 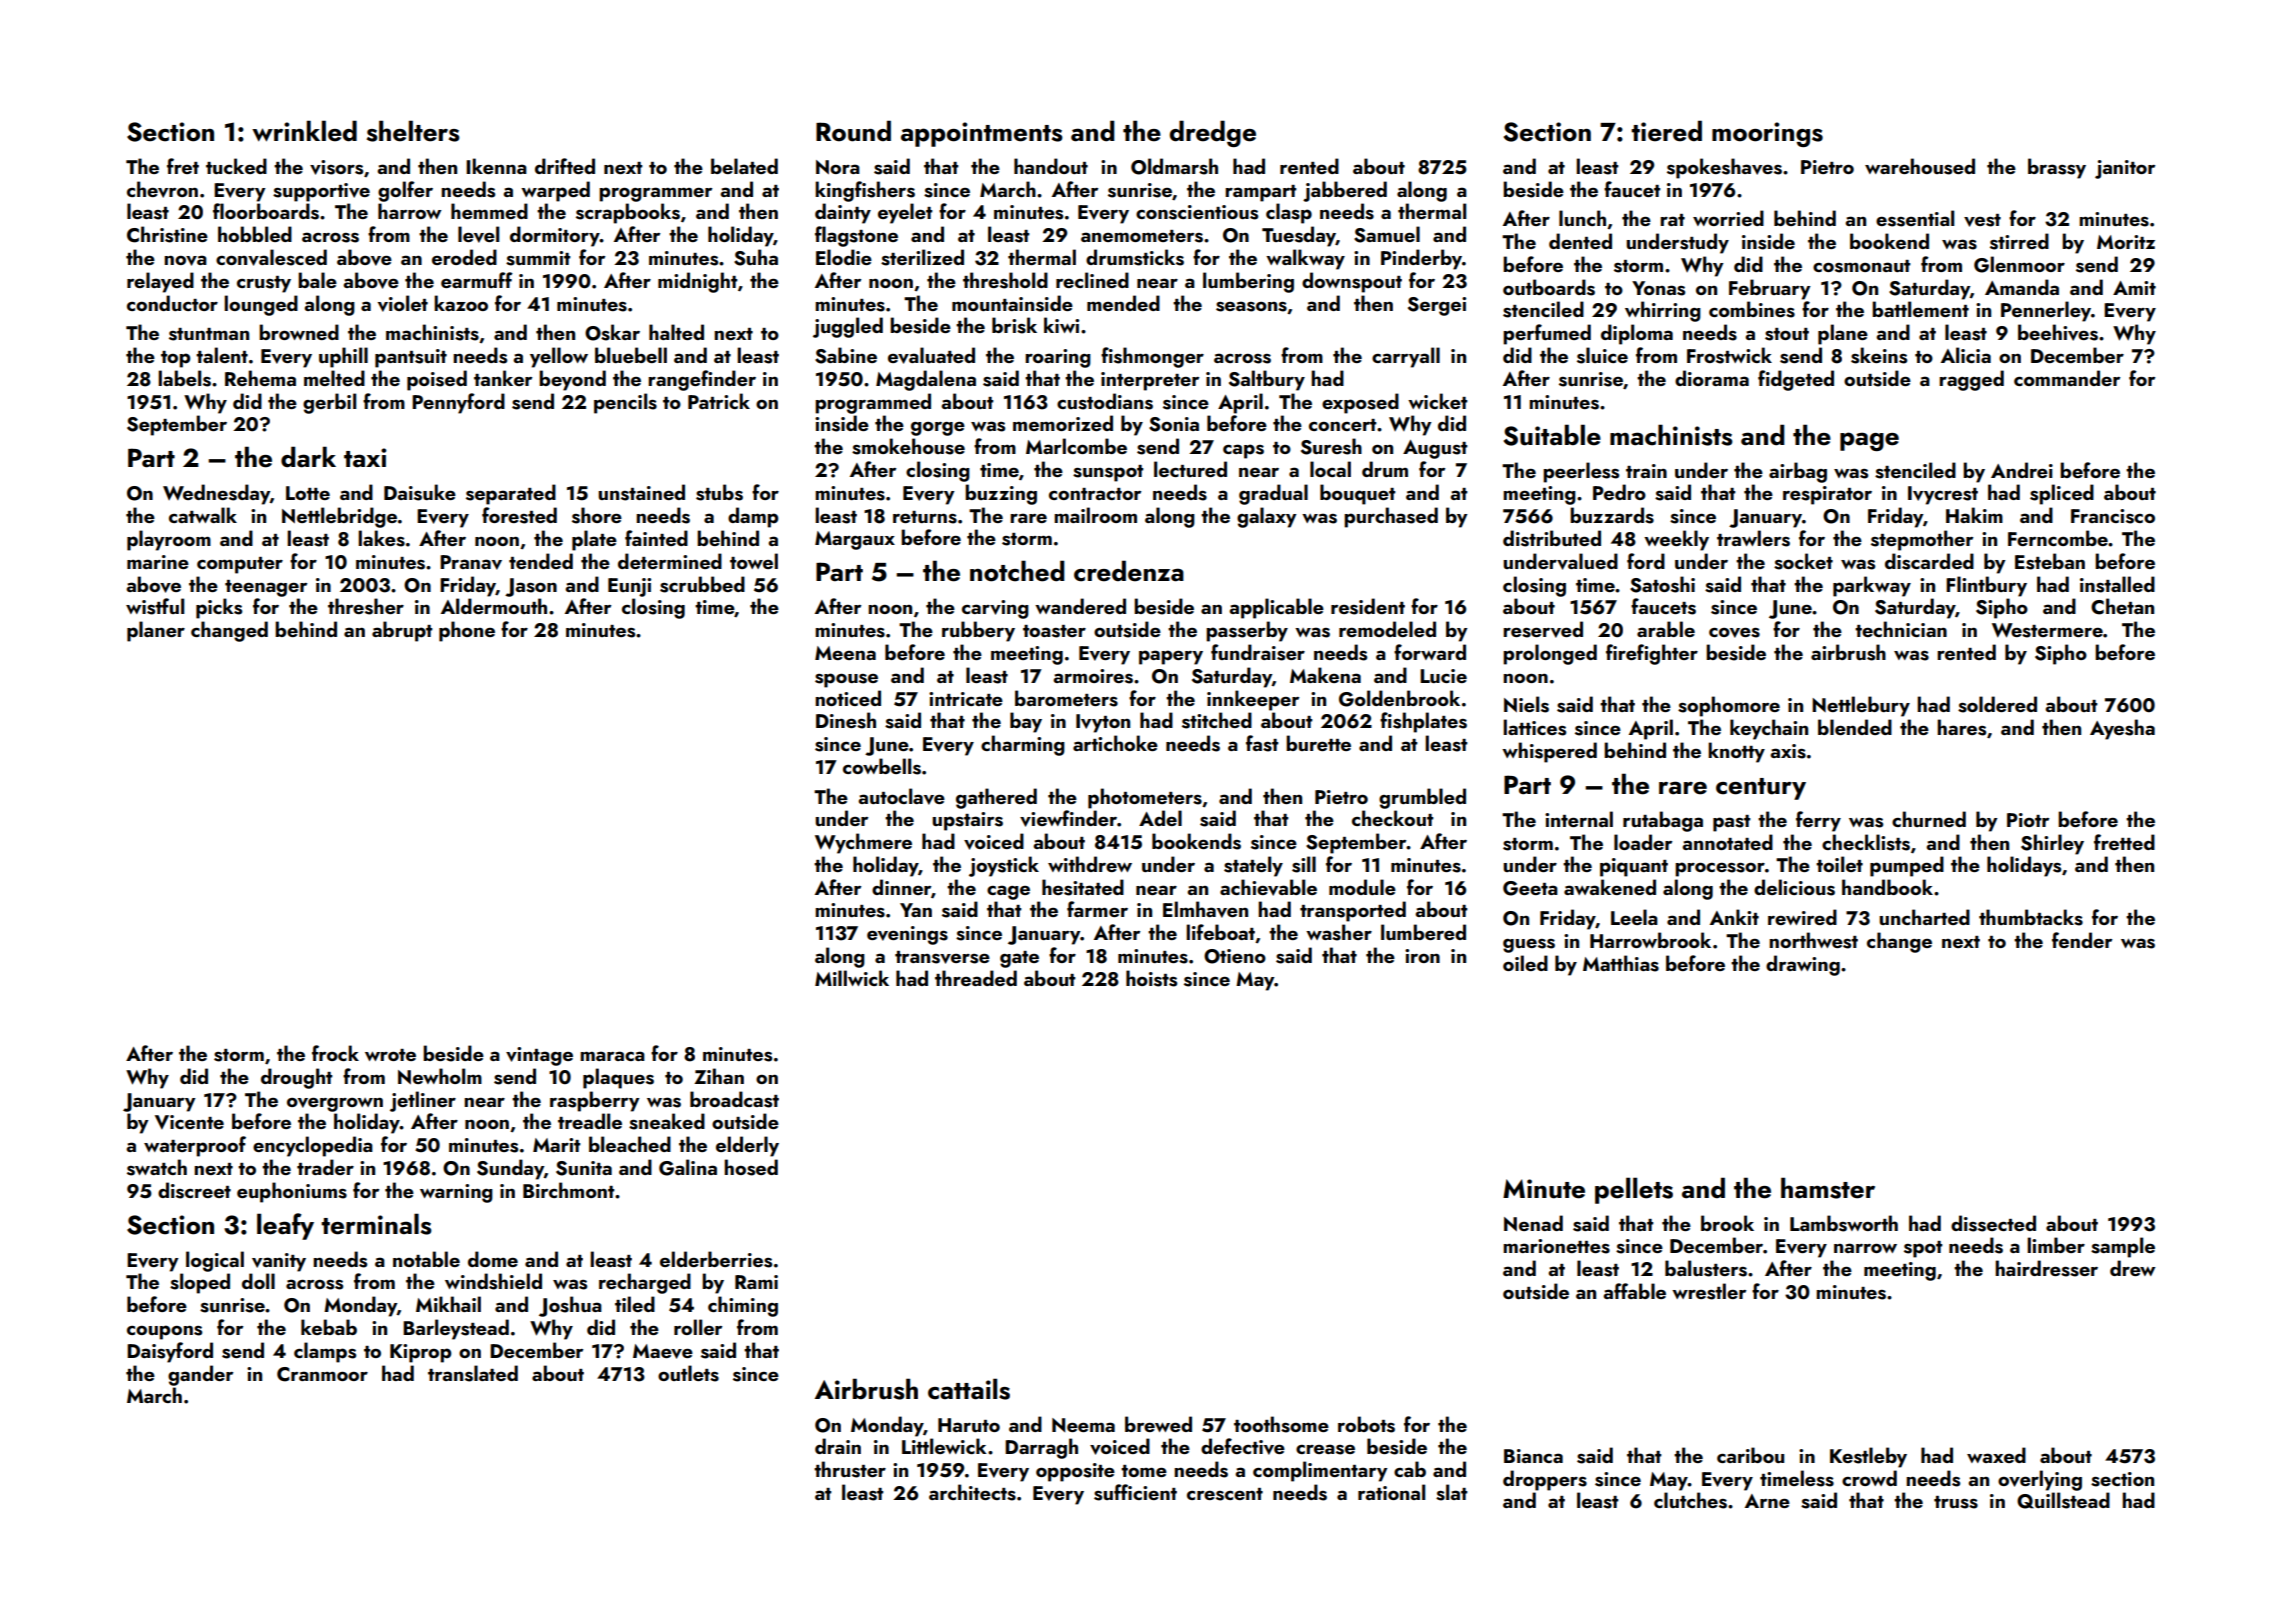 What do you see at coordinates (1643, 842) in the screenshot?
I see `loader` at bounding box center [1643, 842].
